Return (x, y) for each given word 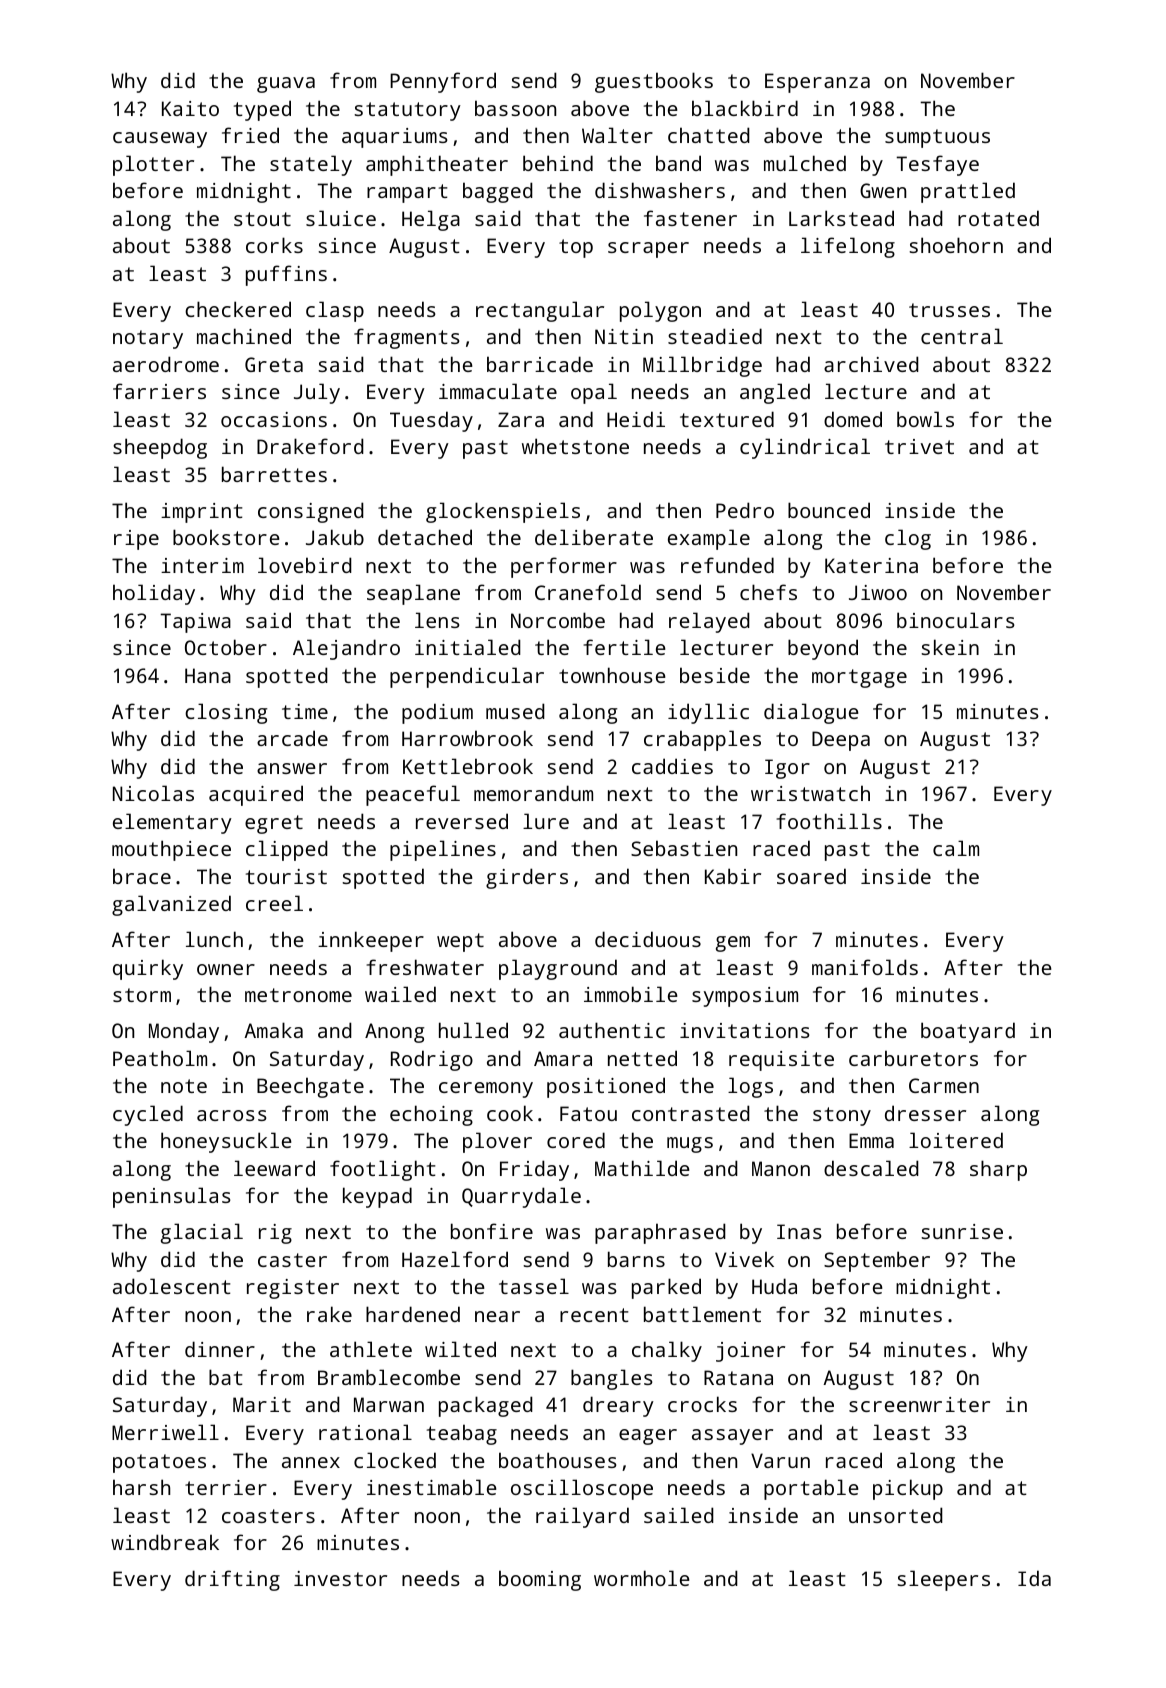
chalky (667, 1351)
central (962, 336)
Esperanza (817, 83)
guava (286, 85)
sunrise (962, 1231)
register (293, 1289)
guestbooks (654, 82)
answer (292, 768)
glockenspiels (503, 512)
